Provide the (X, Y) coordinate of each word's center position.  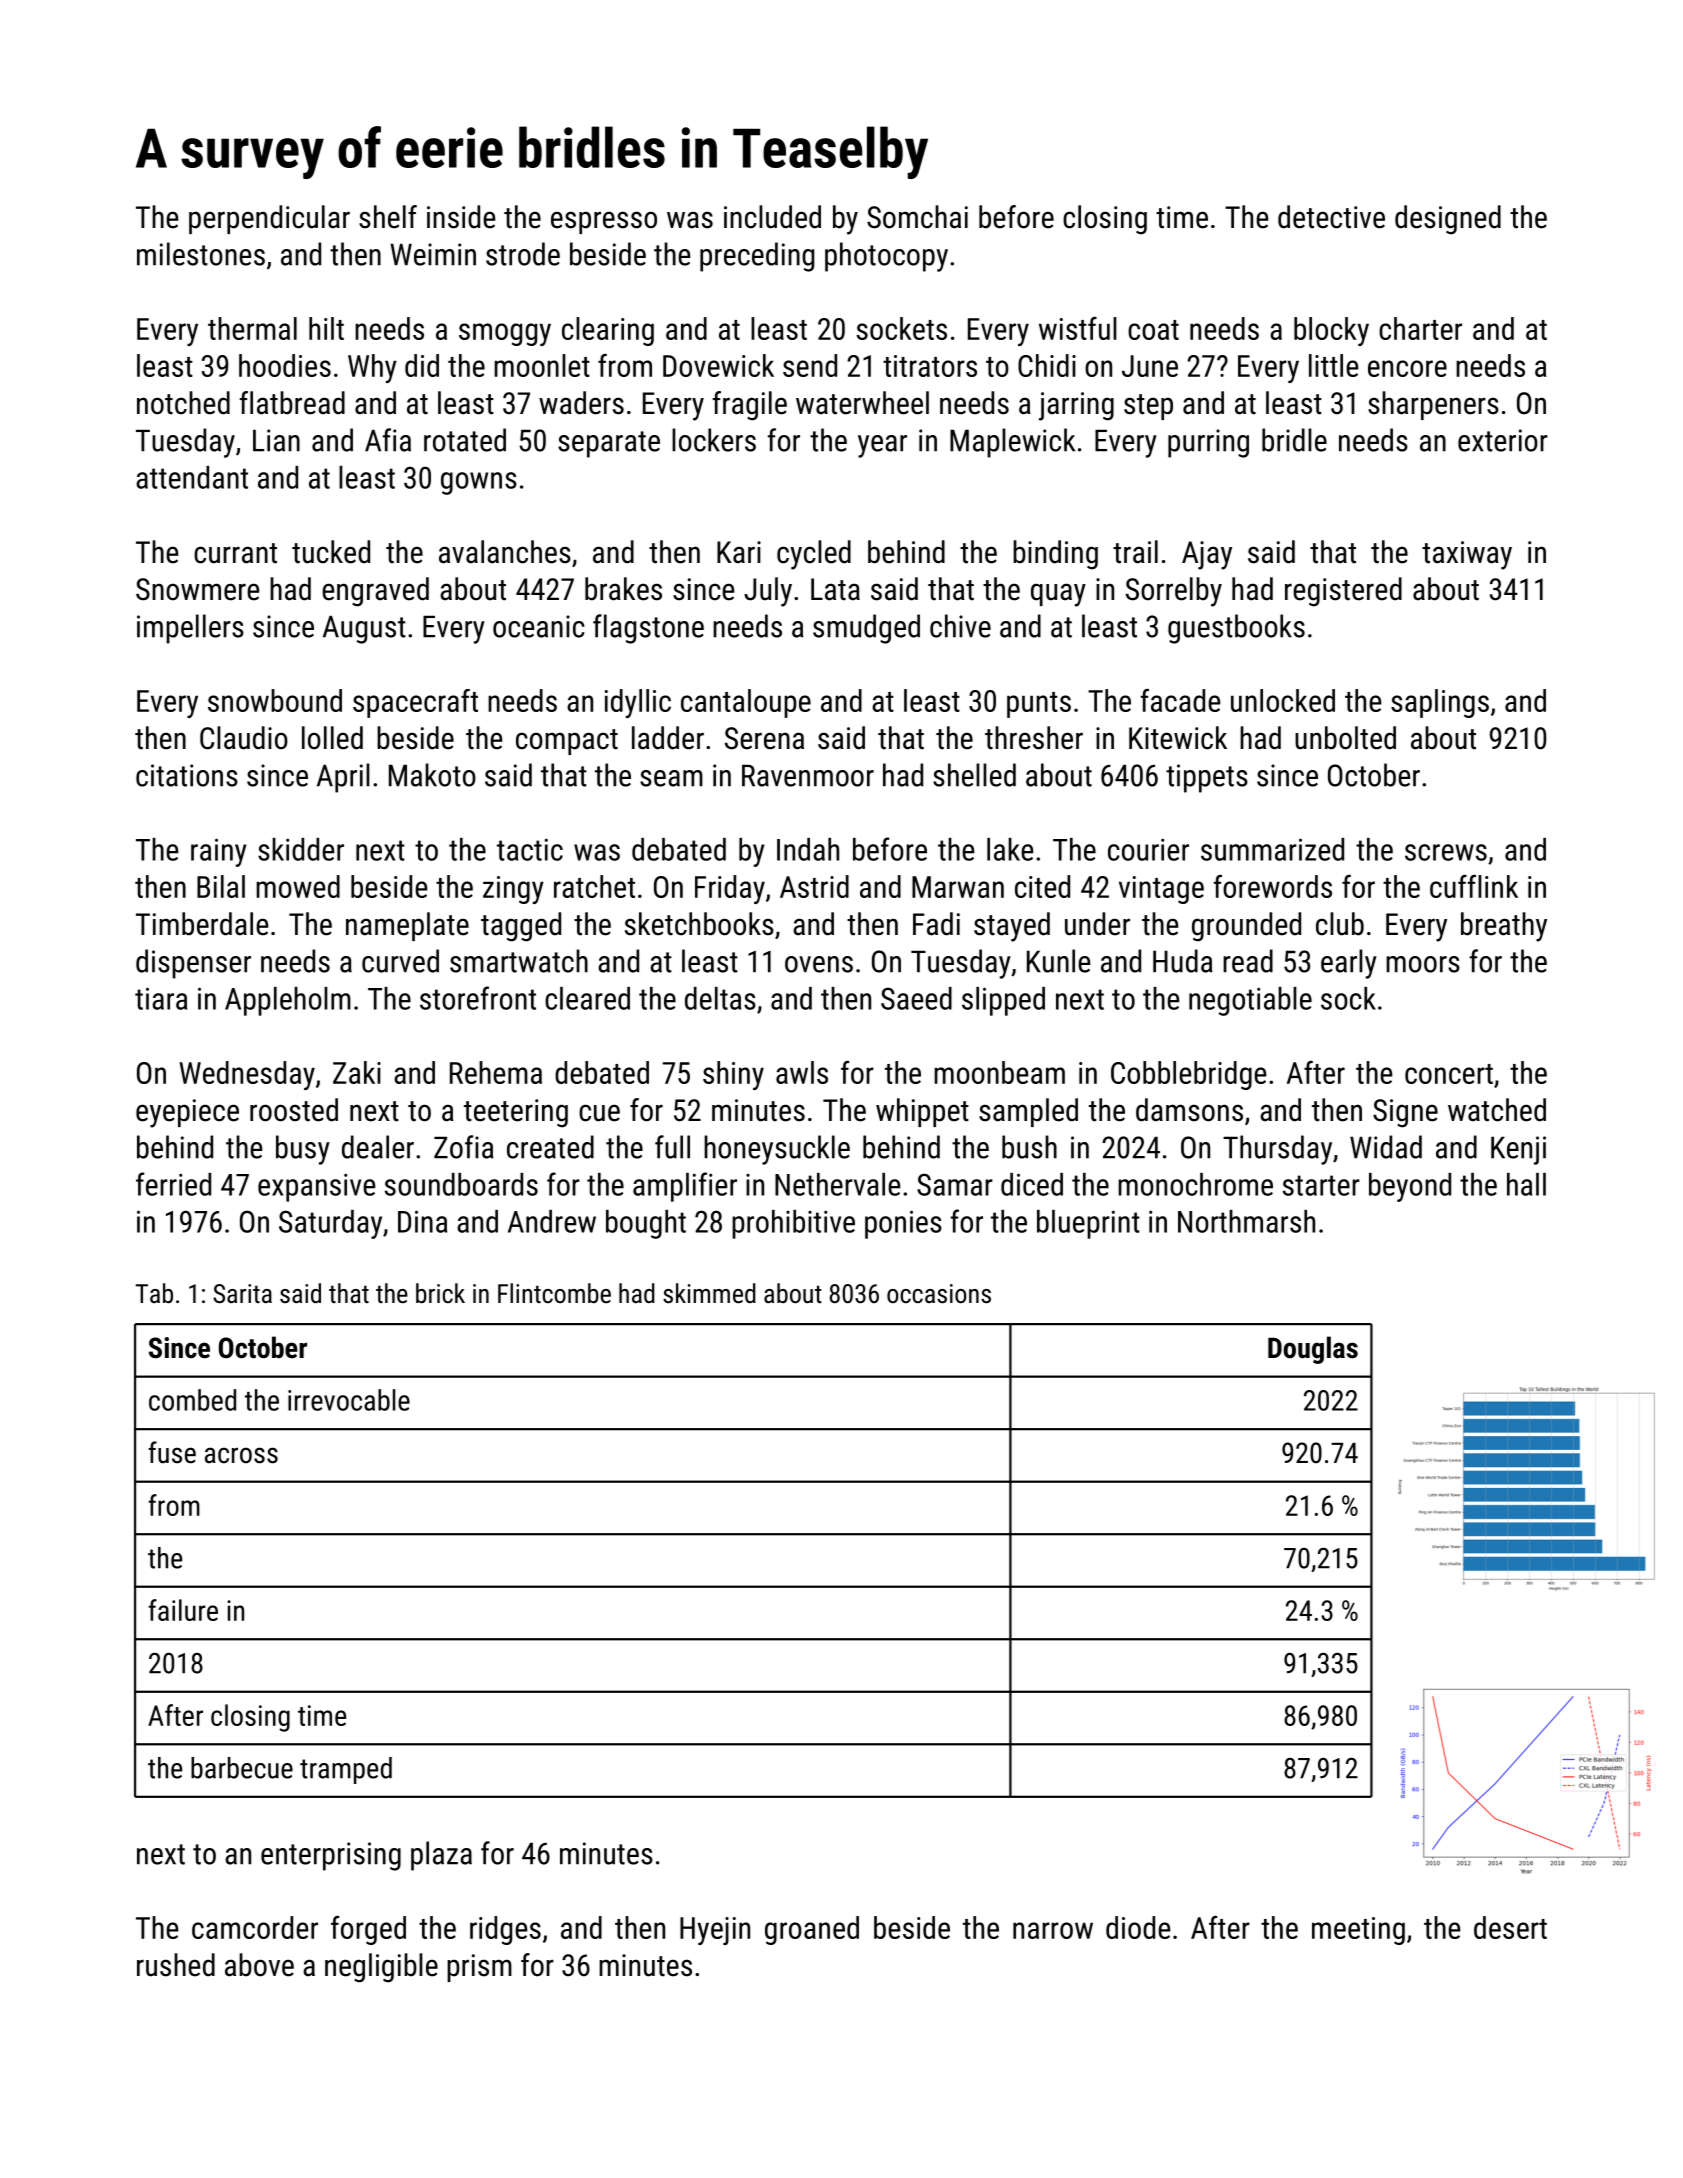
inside (461, 217)
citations (187, 775)
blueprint (1088, 1224)
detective (1331, 217)
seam (671, 778)
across (241, 1455)
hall (1526, 1184)
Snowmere (197, 589)
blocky (1331, 331)
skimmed (709, 1293)
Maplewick (1012, 443)
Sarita (242, 1293)
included (772, 217)
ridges (505, 1930)
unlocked (1283, 700)
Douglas (1313, 1350)
